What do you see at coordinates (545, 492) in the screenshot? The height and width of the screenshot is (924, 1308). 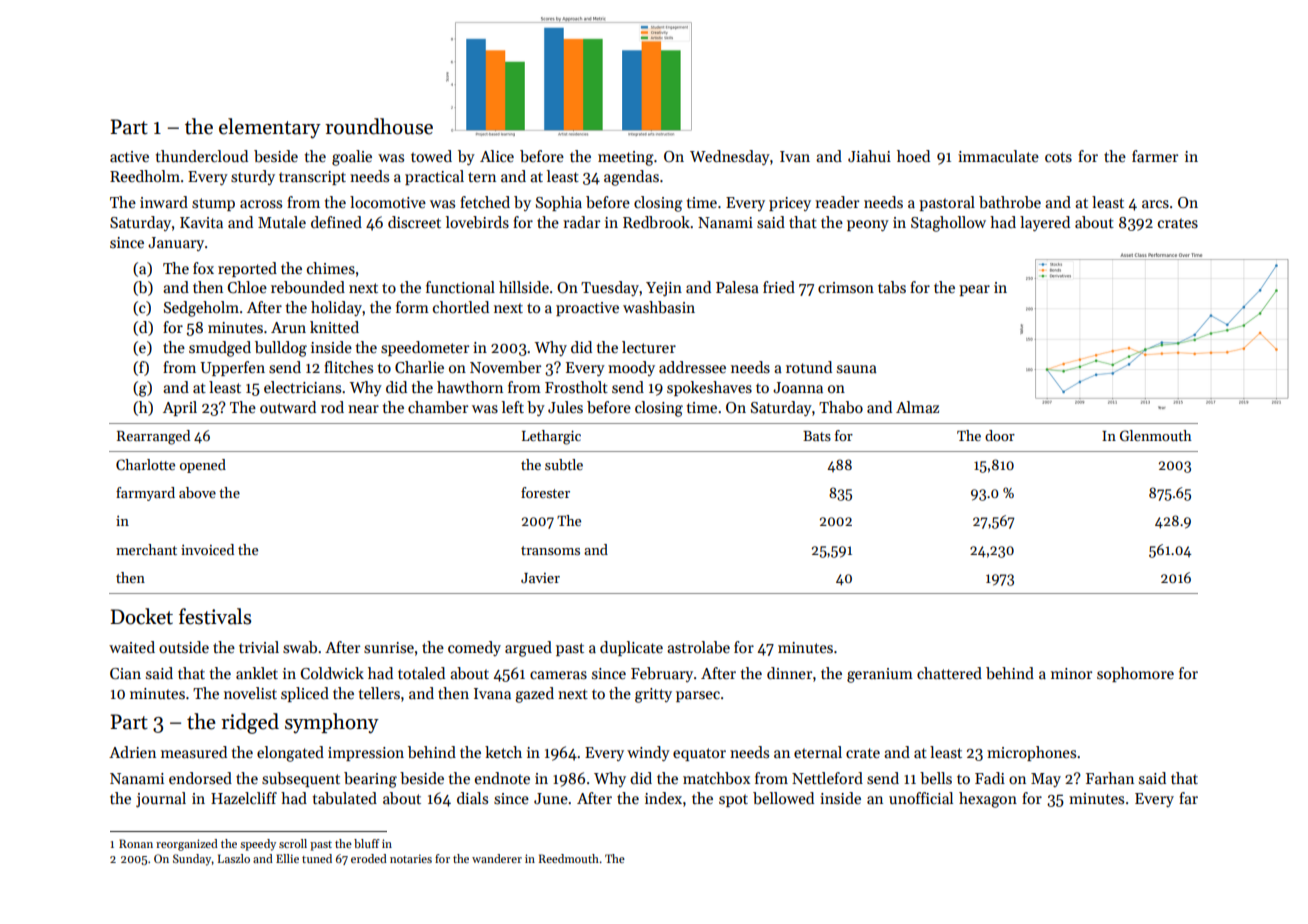 I see `forester` at bounding box center [545, 492].
